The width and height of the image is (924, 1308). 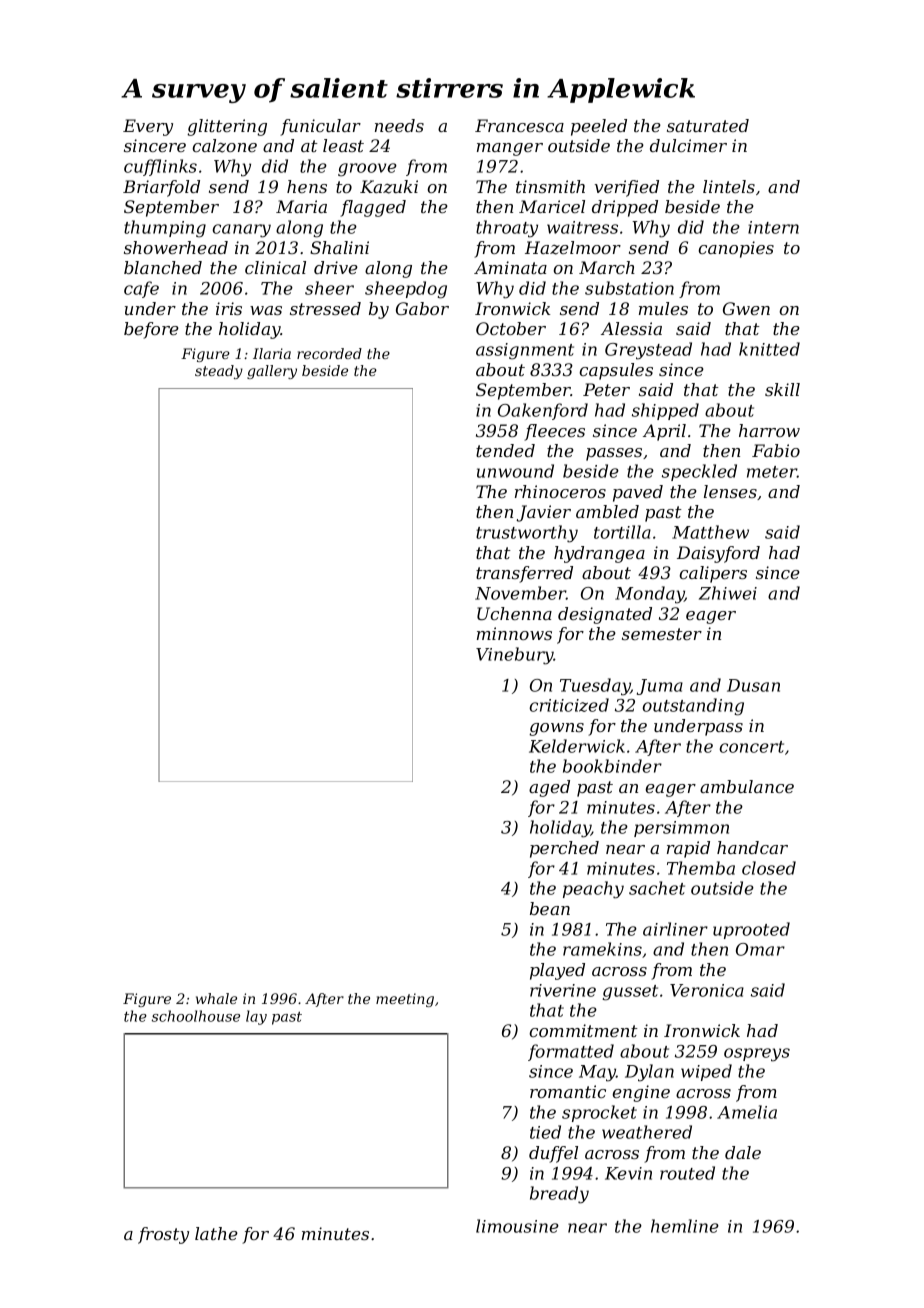 What do you see at coordinates (760, 949) in the image?
I see `Omar` at bounding box center [760, 949].
